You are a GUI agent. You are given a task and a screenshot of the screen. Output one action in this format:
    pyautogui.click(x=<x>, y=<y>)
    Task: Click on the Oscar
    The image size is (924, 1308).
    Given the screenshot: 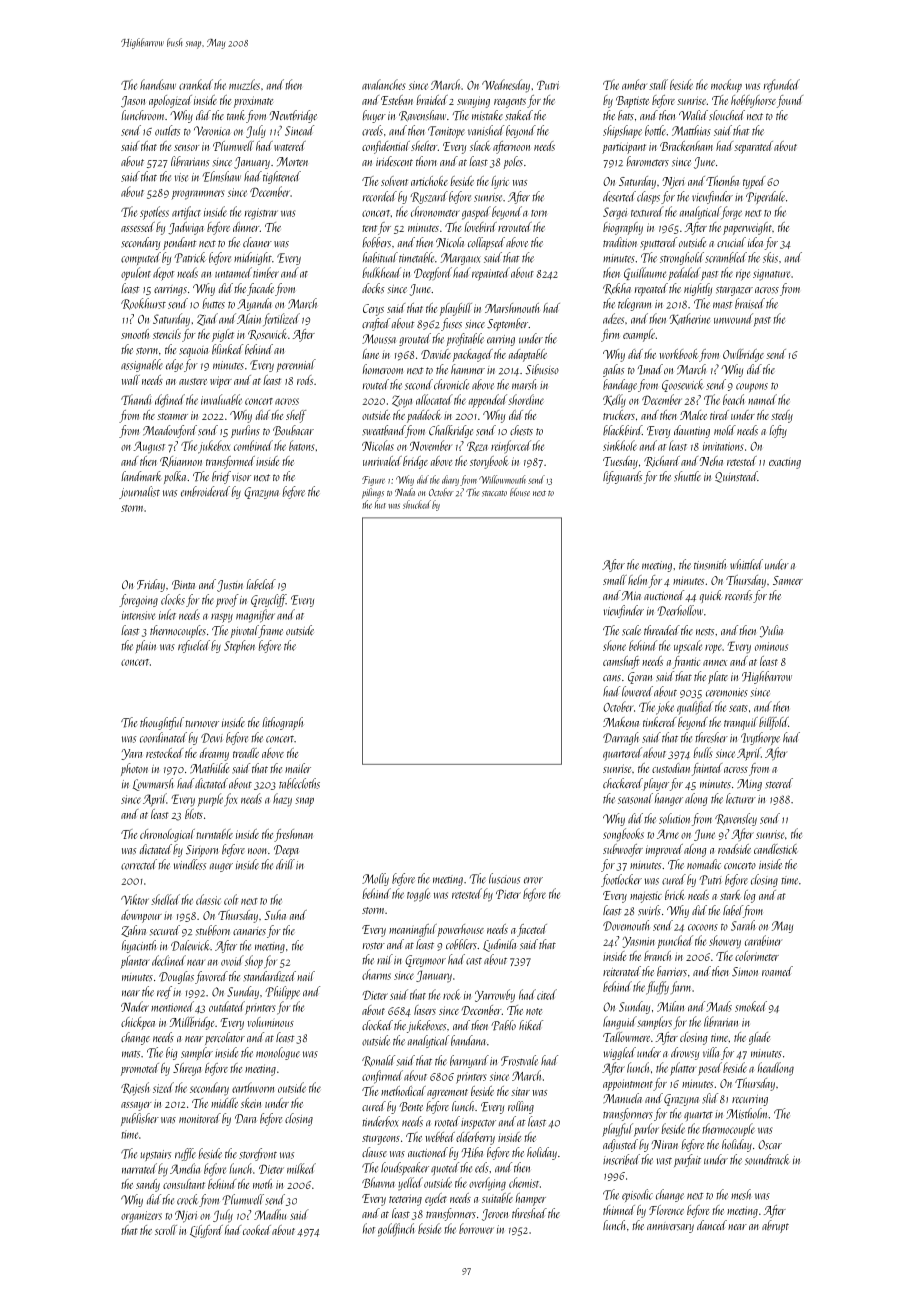 What is the action you would take?
    pyautogui.click(x=770, y=1145)
